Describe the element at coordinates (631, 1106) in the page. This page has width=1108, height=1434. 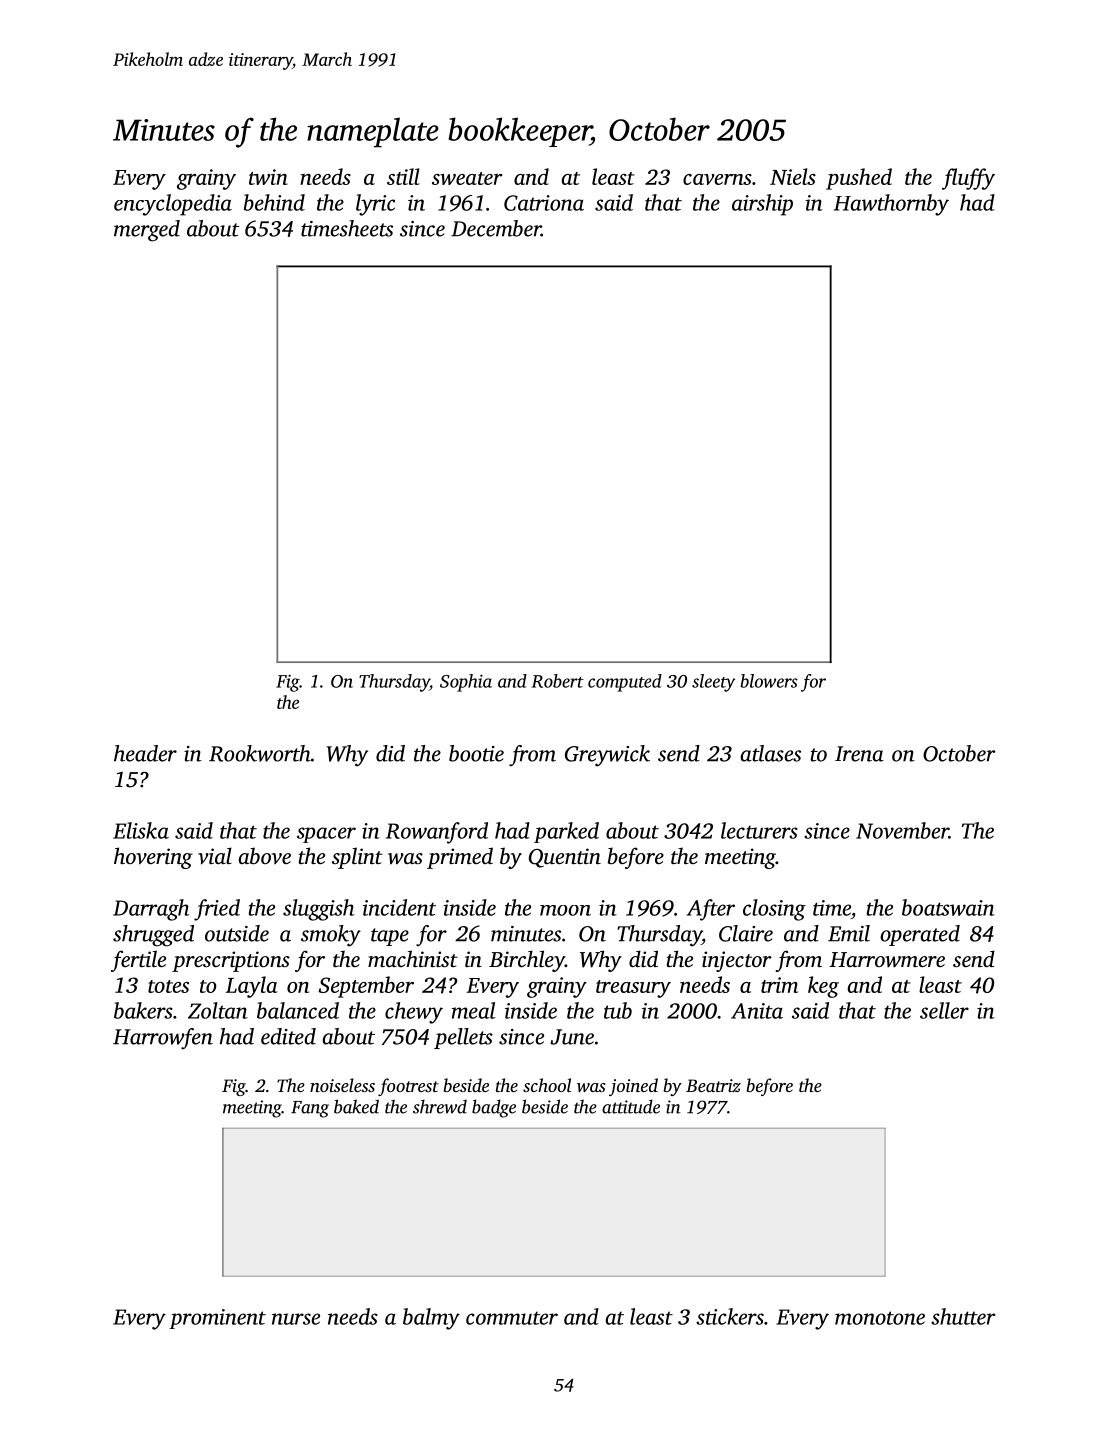
I see `attitude` at that location.
